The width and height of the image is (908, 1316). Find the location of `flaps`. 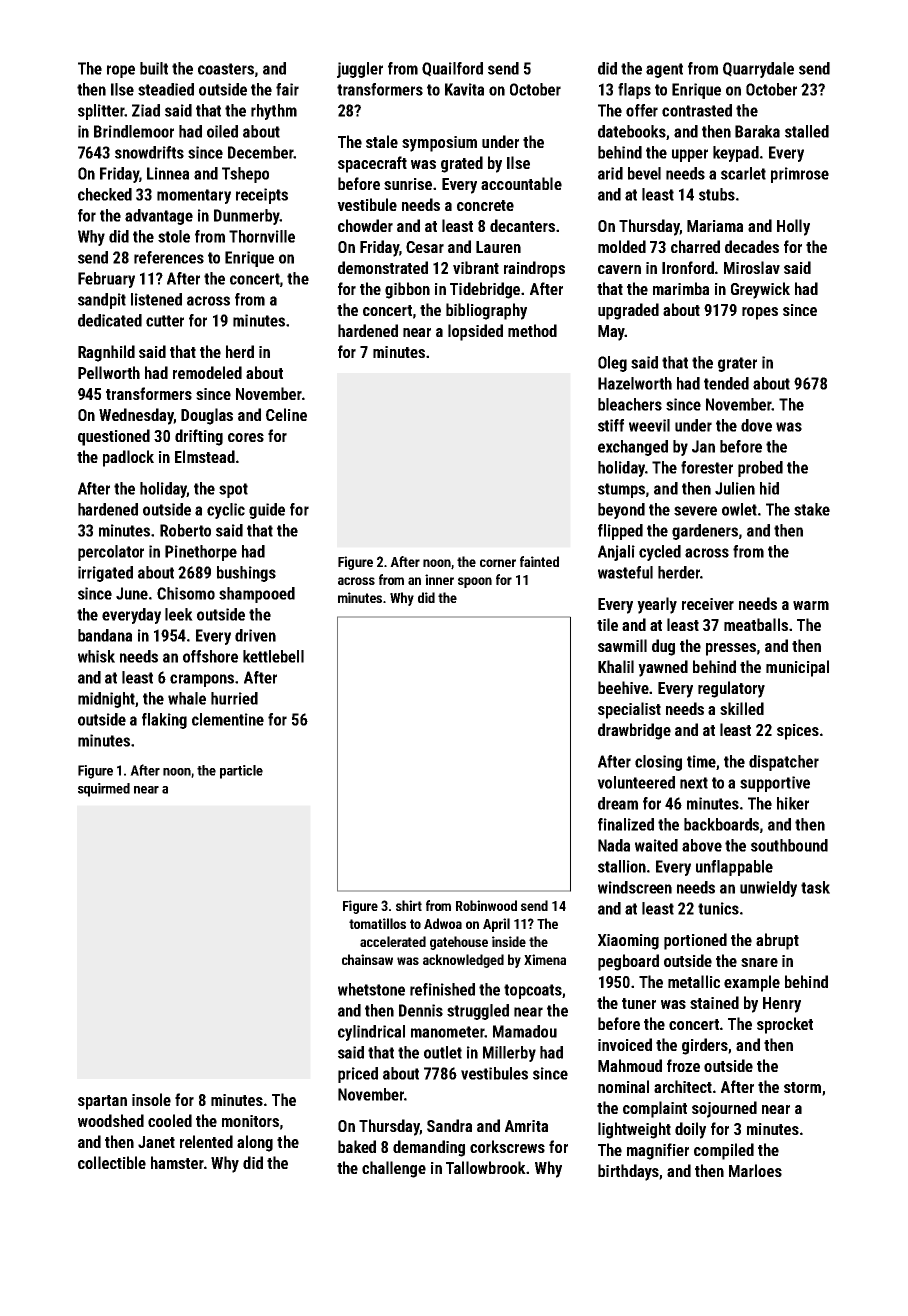

flaps is located at coordinates (634, 91).
